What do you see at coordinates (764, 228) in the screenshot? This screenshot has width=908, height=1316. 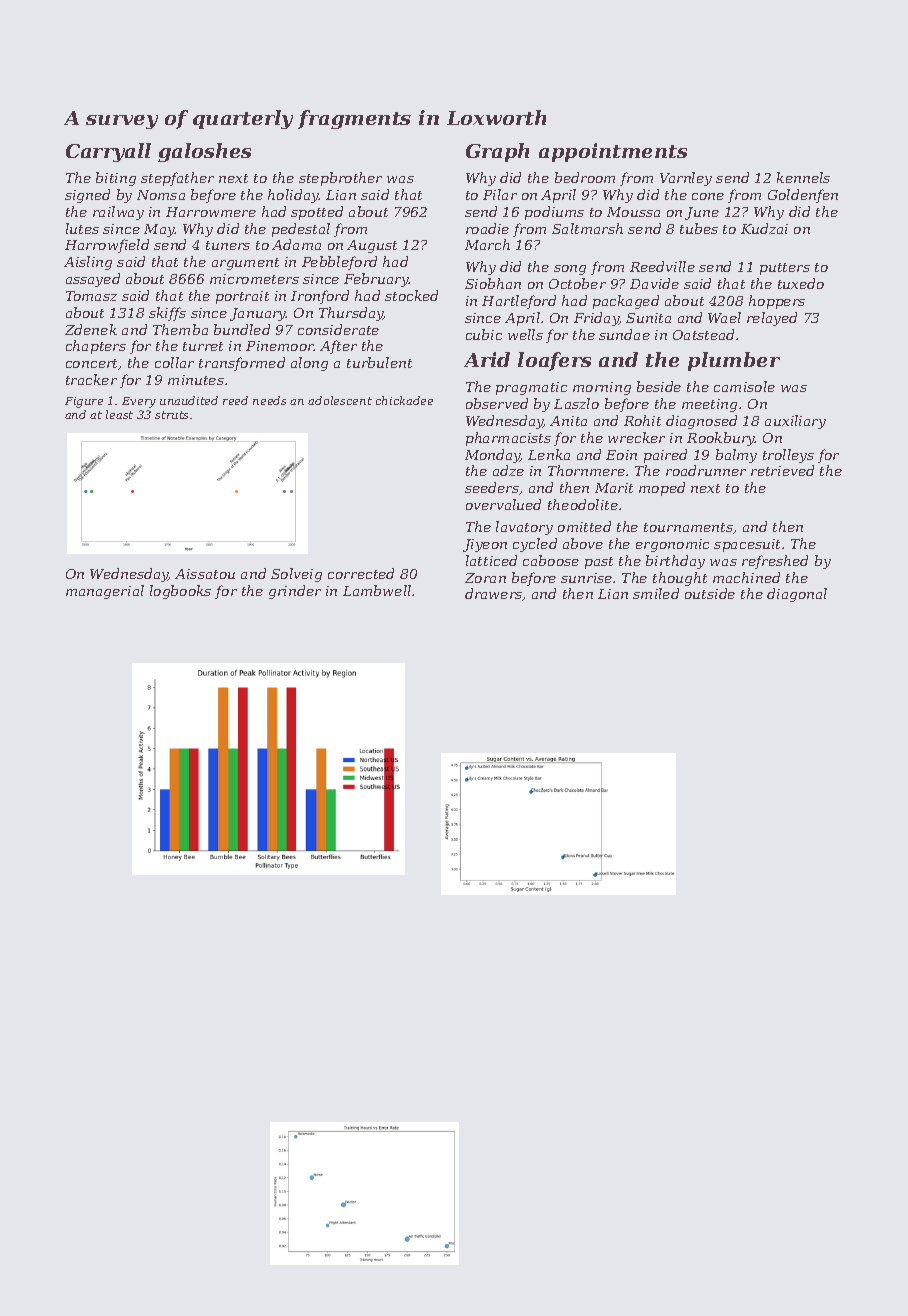 I see `Kudzai` at bounding box center [764, 228].
